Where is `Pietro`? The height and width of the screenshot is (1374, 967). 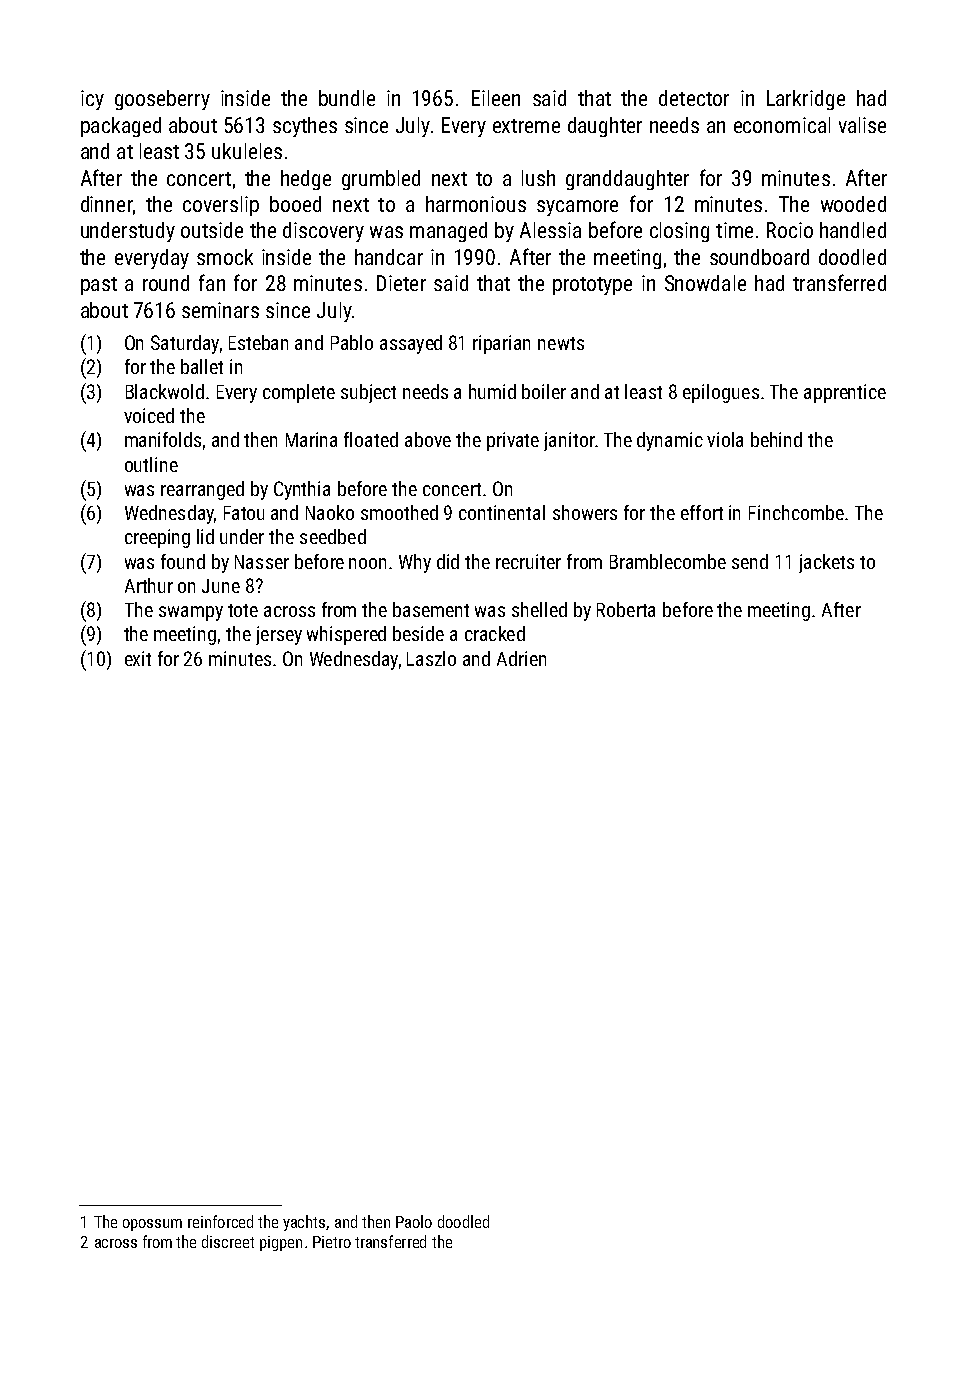
Pietro is located at coordinates (332, 1242).
